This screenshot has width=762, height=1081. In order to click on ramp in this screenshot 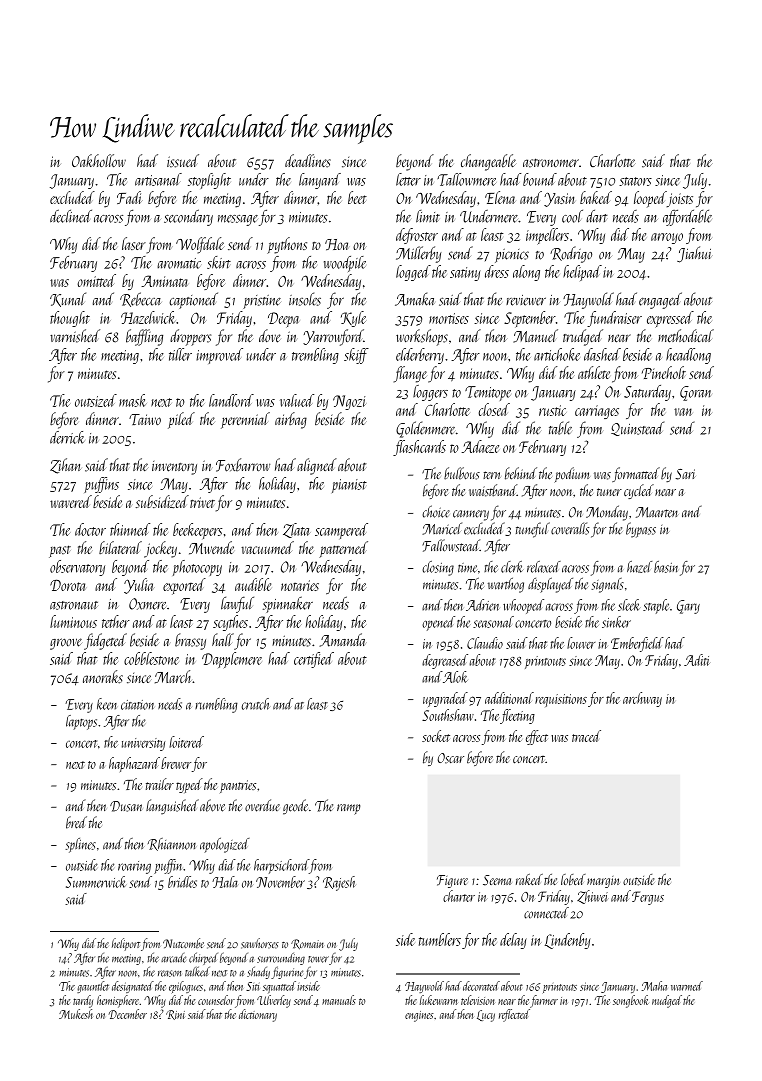, I will do `click(348, 809)`.
